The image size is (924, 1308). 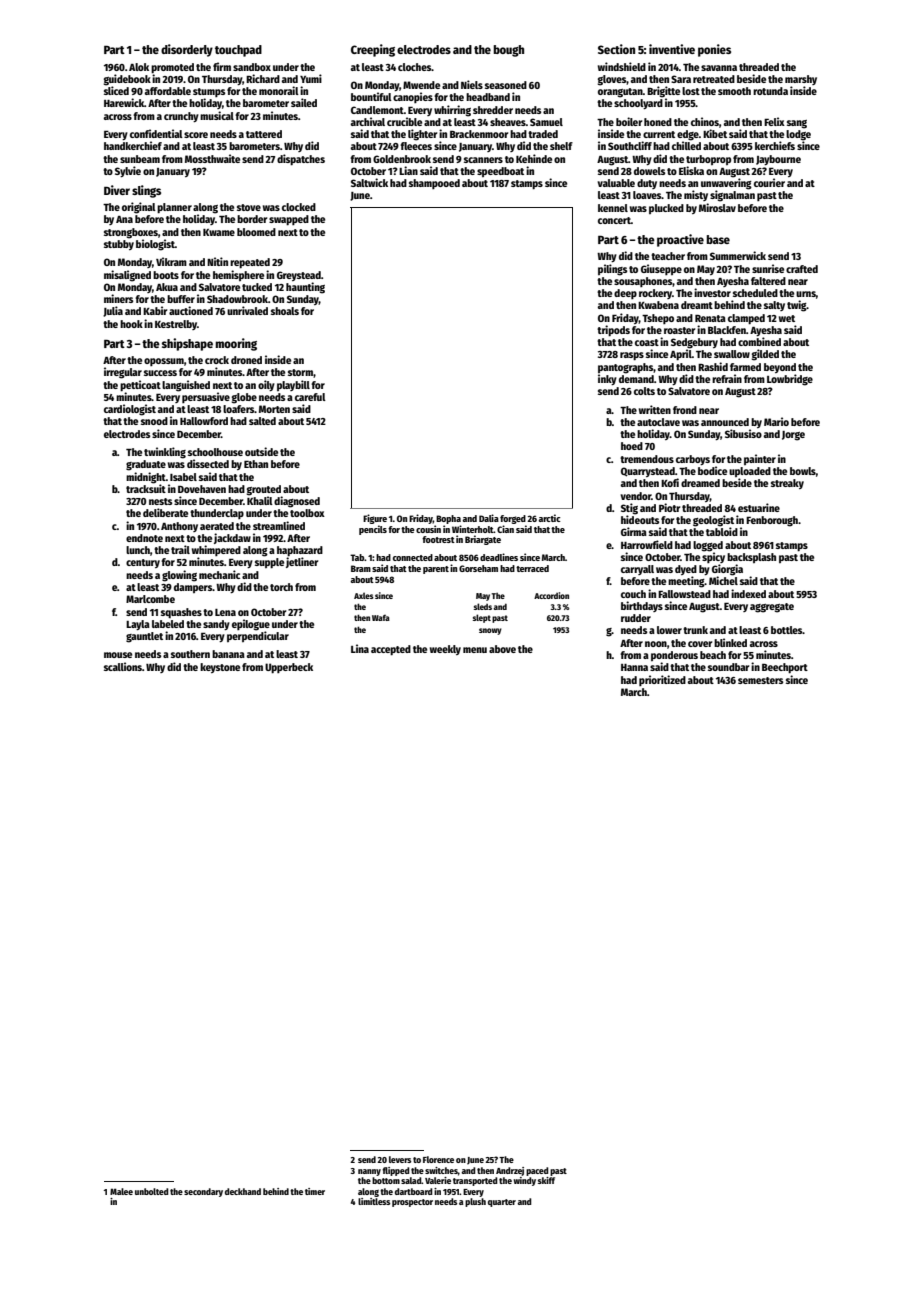 I want to click on ponies, so click(x=714, y=50).
